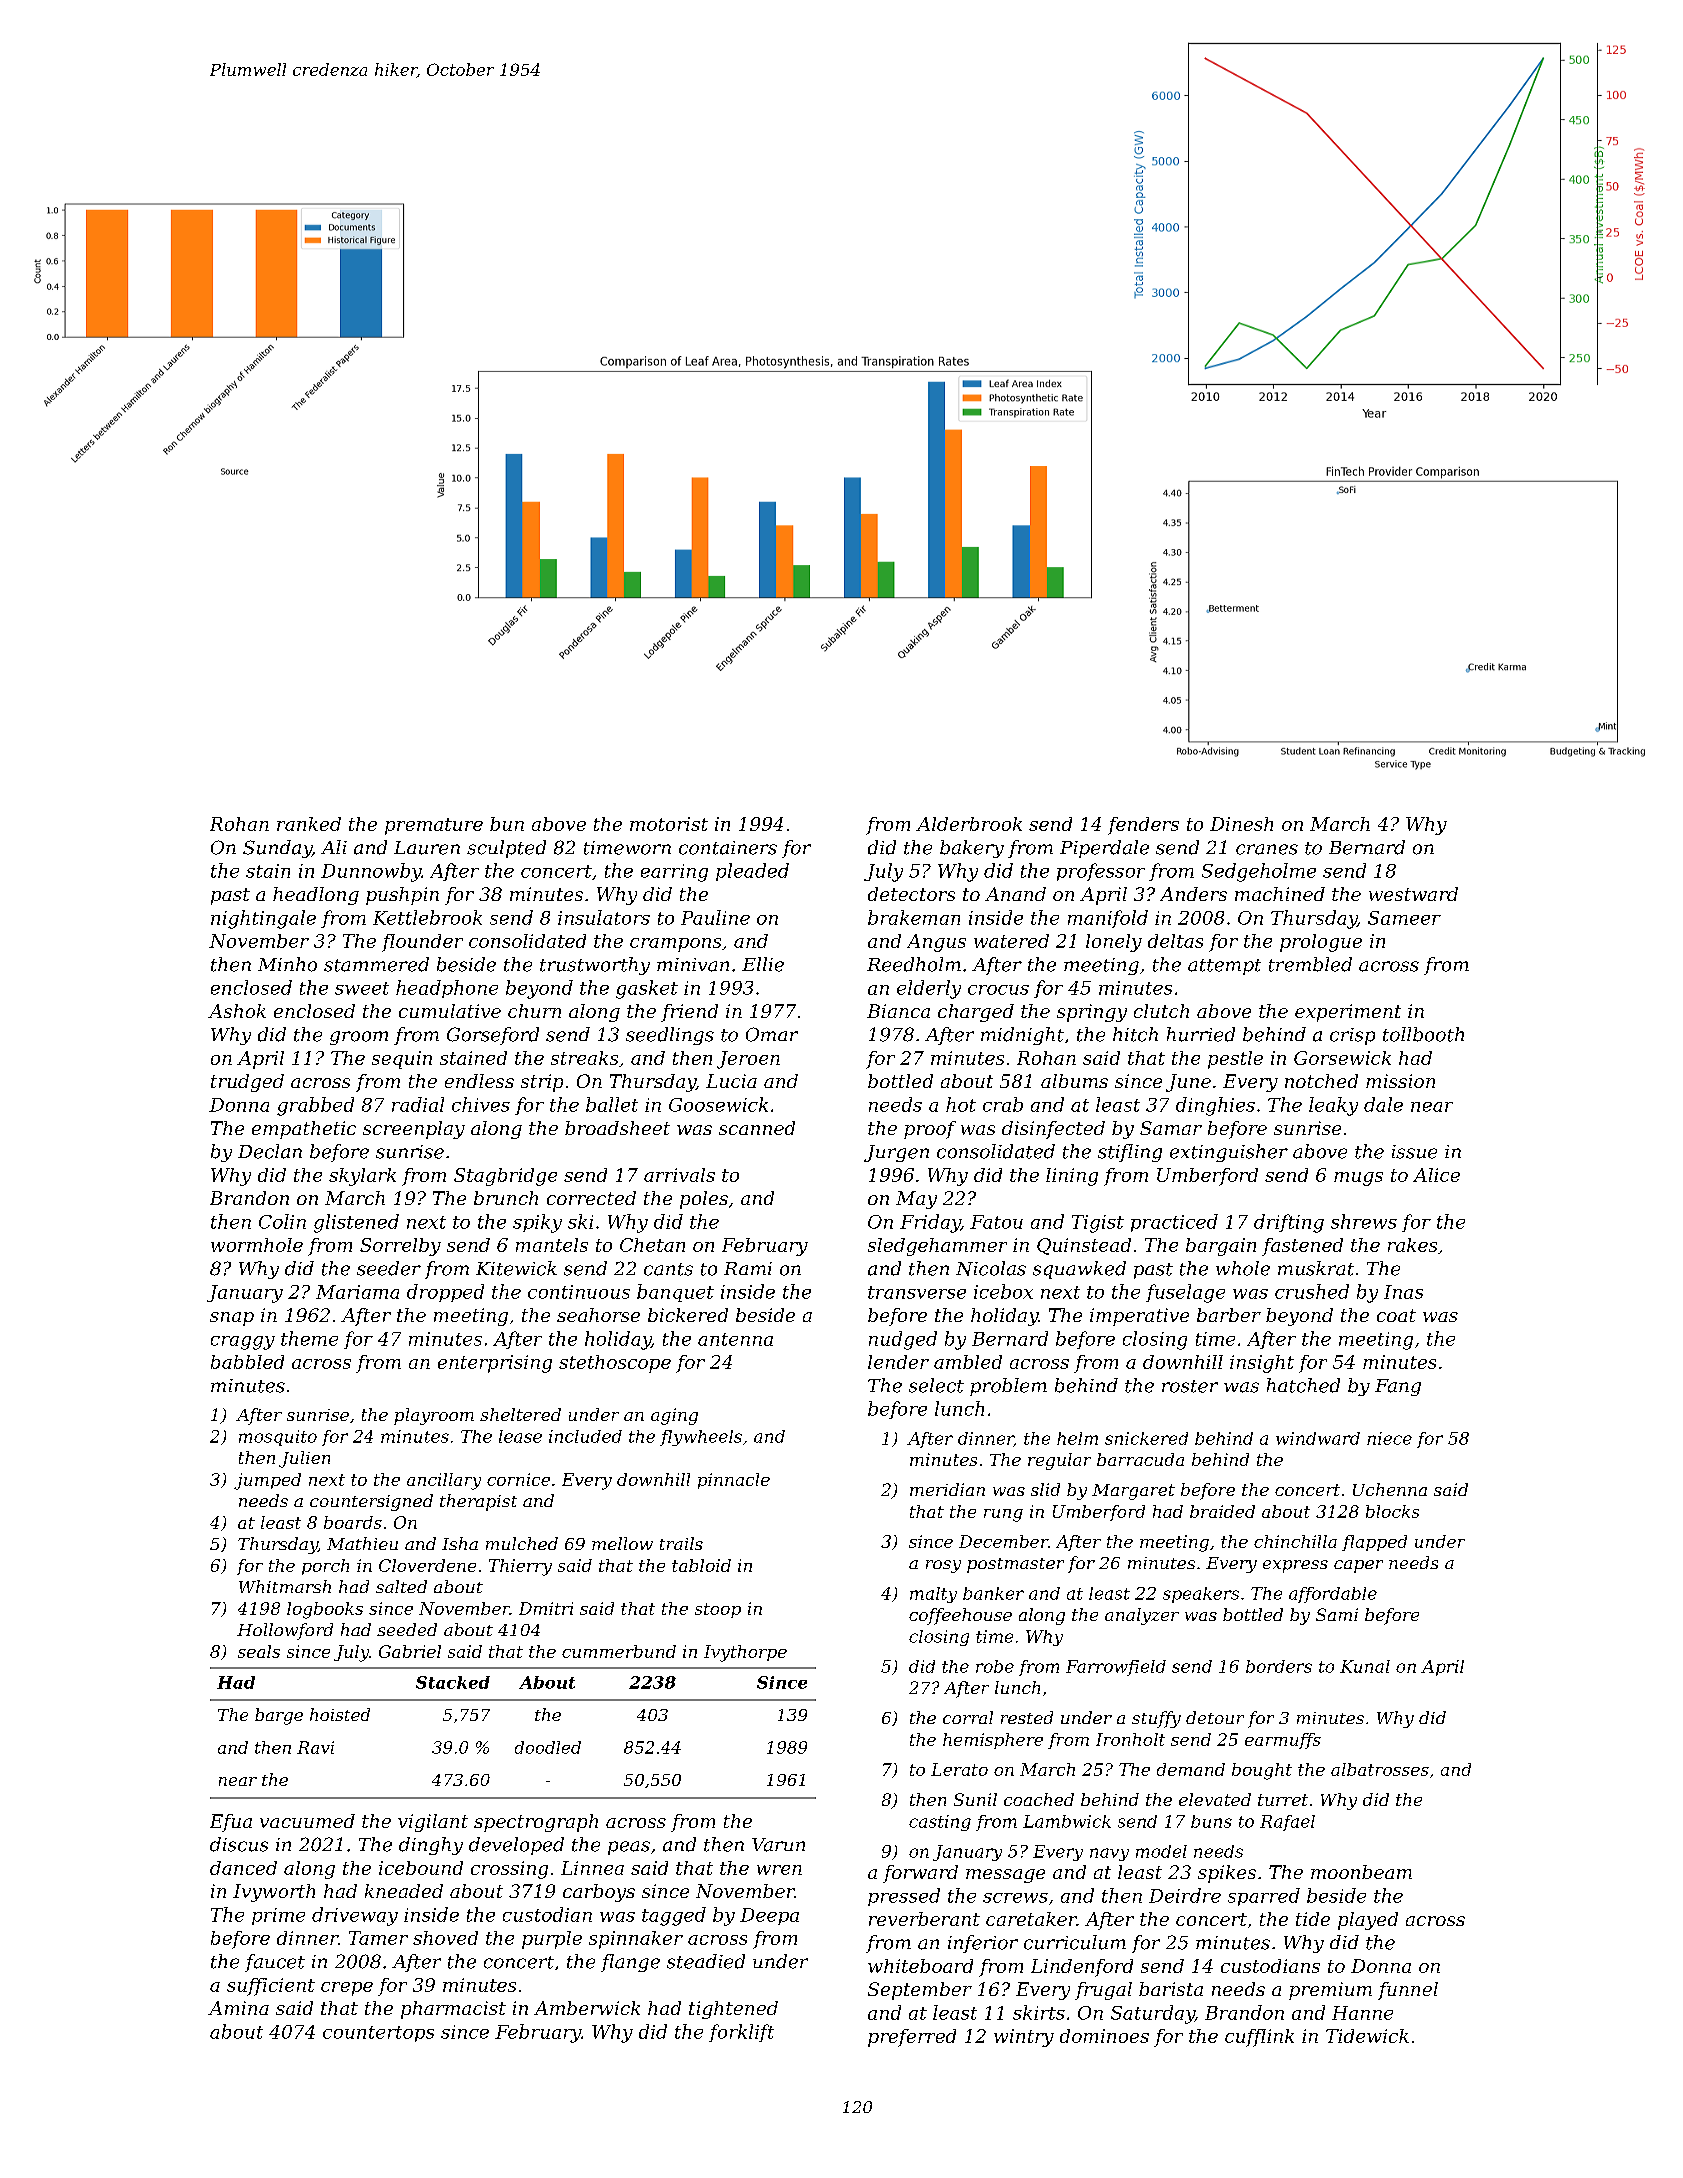  What do you see at coordinates (741, 2033) in the screenshot?
I see `forklift` at bounding box center [741, 2033].
